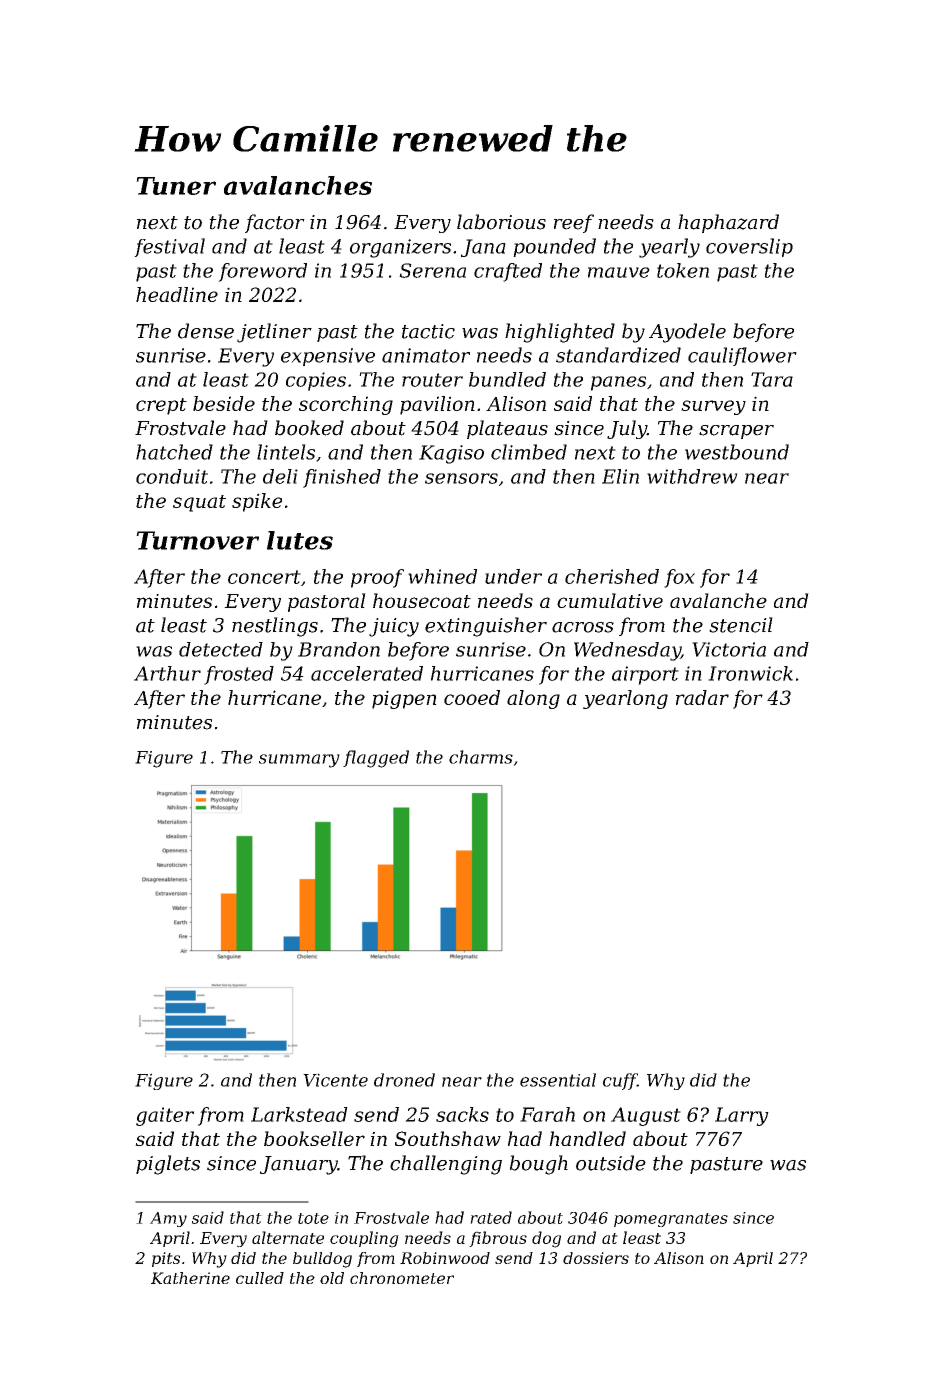 This screenshot has height=1374, width=949. Describe the element at coordinates (742, 1116) in the screenshot. I see `Larry` at that location.
